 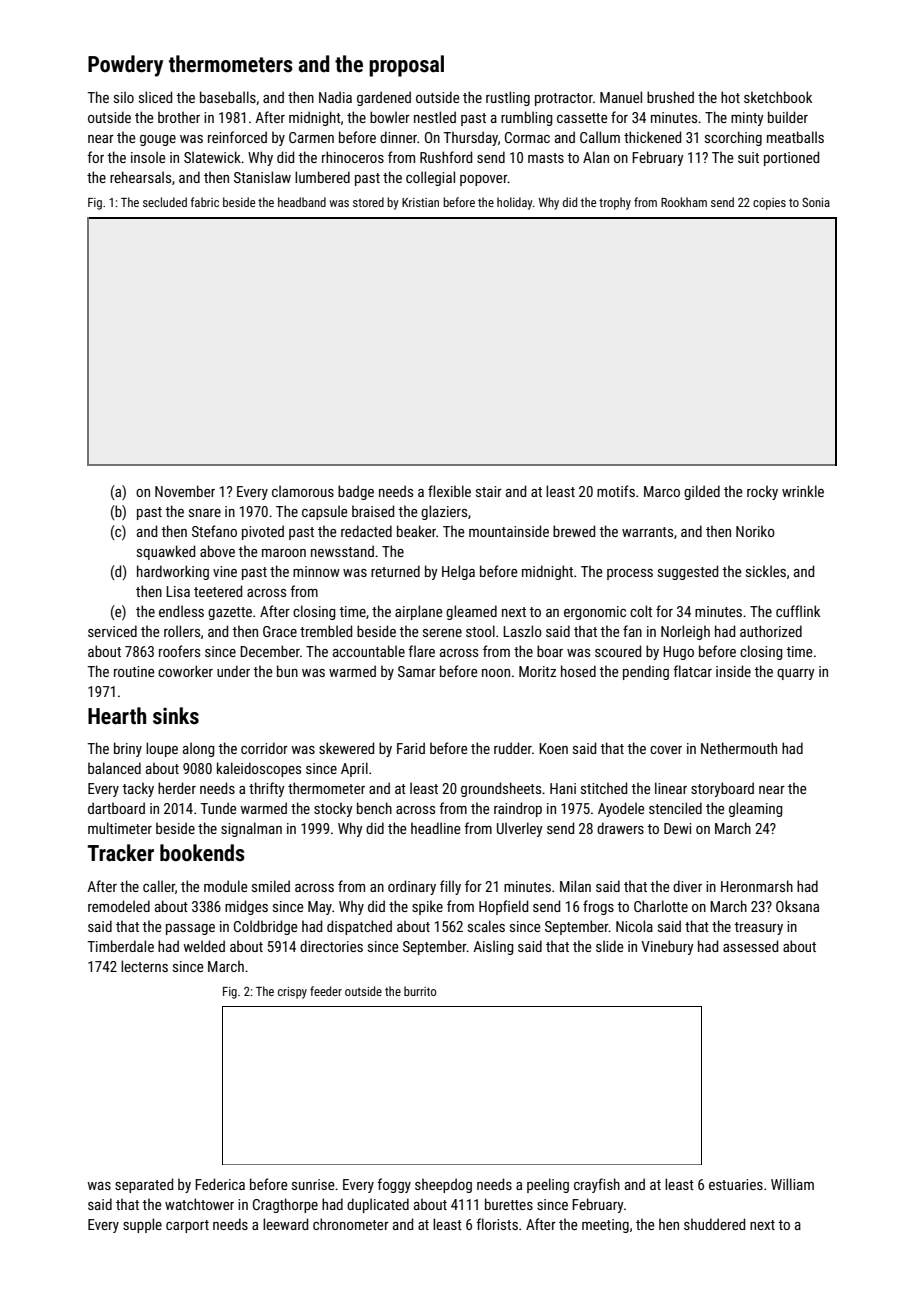 I want to click on module, so click(x=226, y=886).
